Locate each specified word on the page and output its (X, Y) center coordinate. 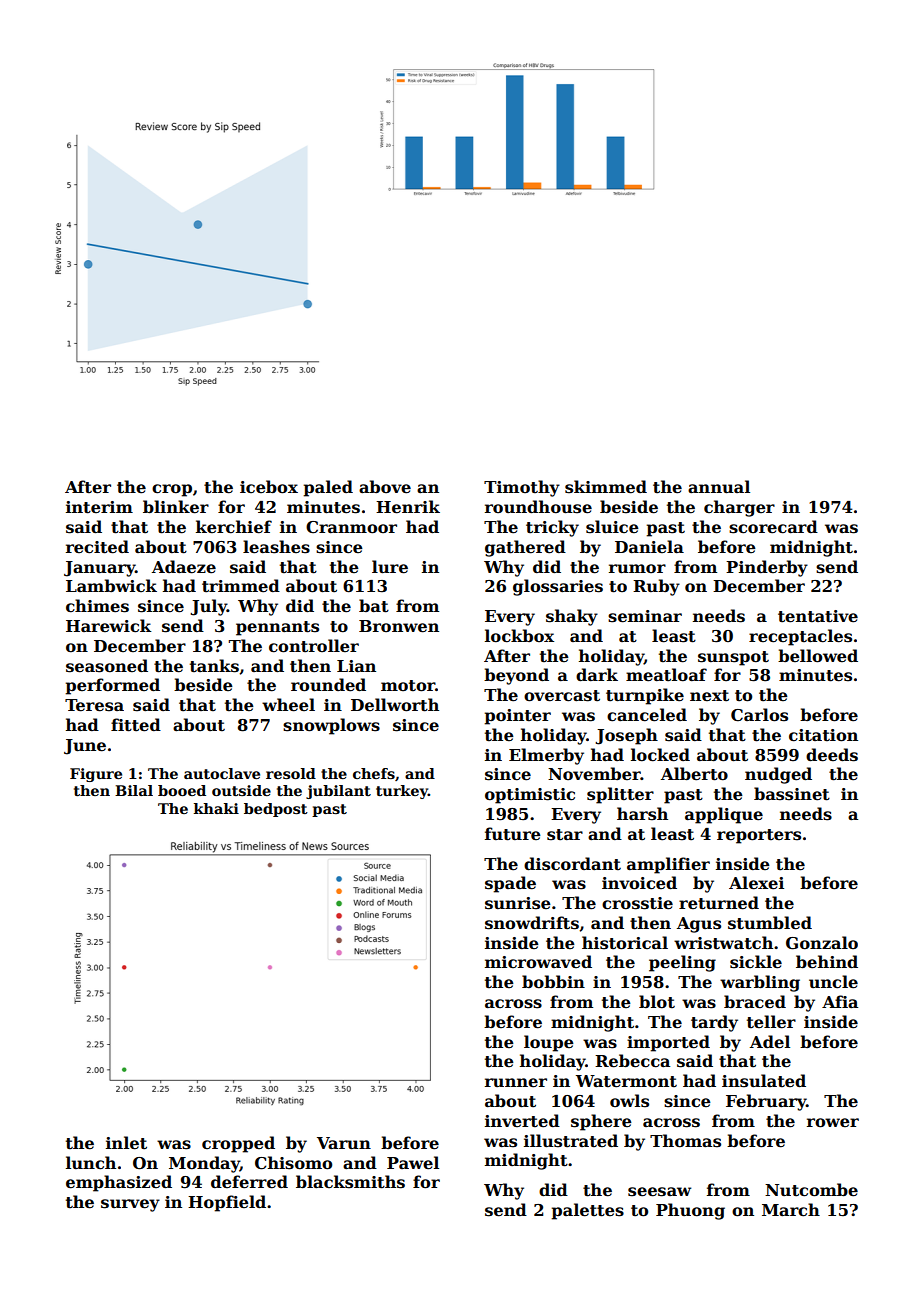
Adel (770, 1042)
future (513, 834)
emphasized (119, 1183)
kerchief (234, 527)
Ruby (656, 587)
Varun (344, 1143)
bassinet (792, 794)
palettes (587, 1211)
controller (314, 646)
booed (182, 790)
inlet (126, 1143)
